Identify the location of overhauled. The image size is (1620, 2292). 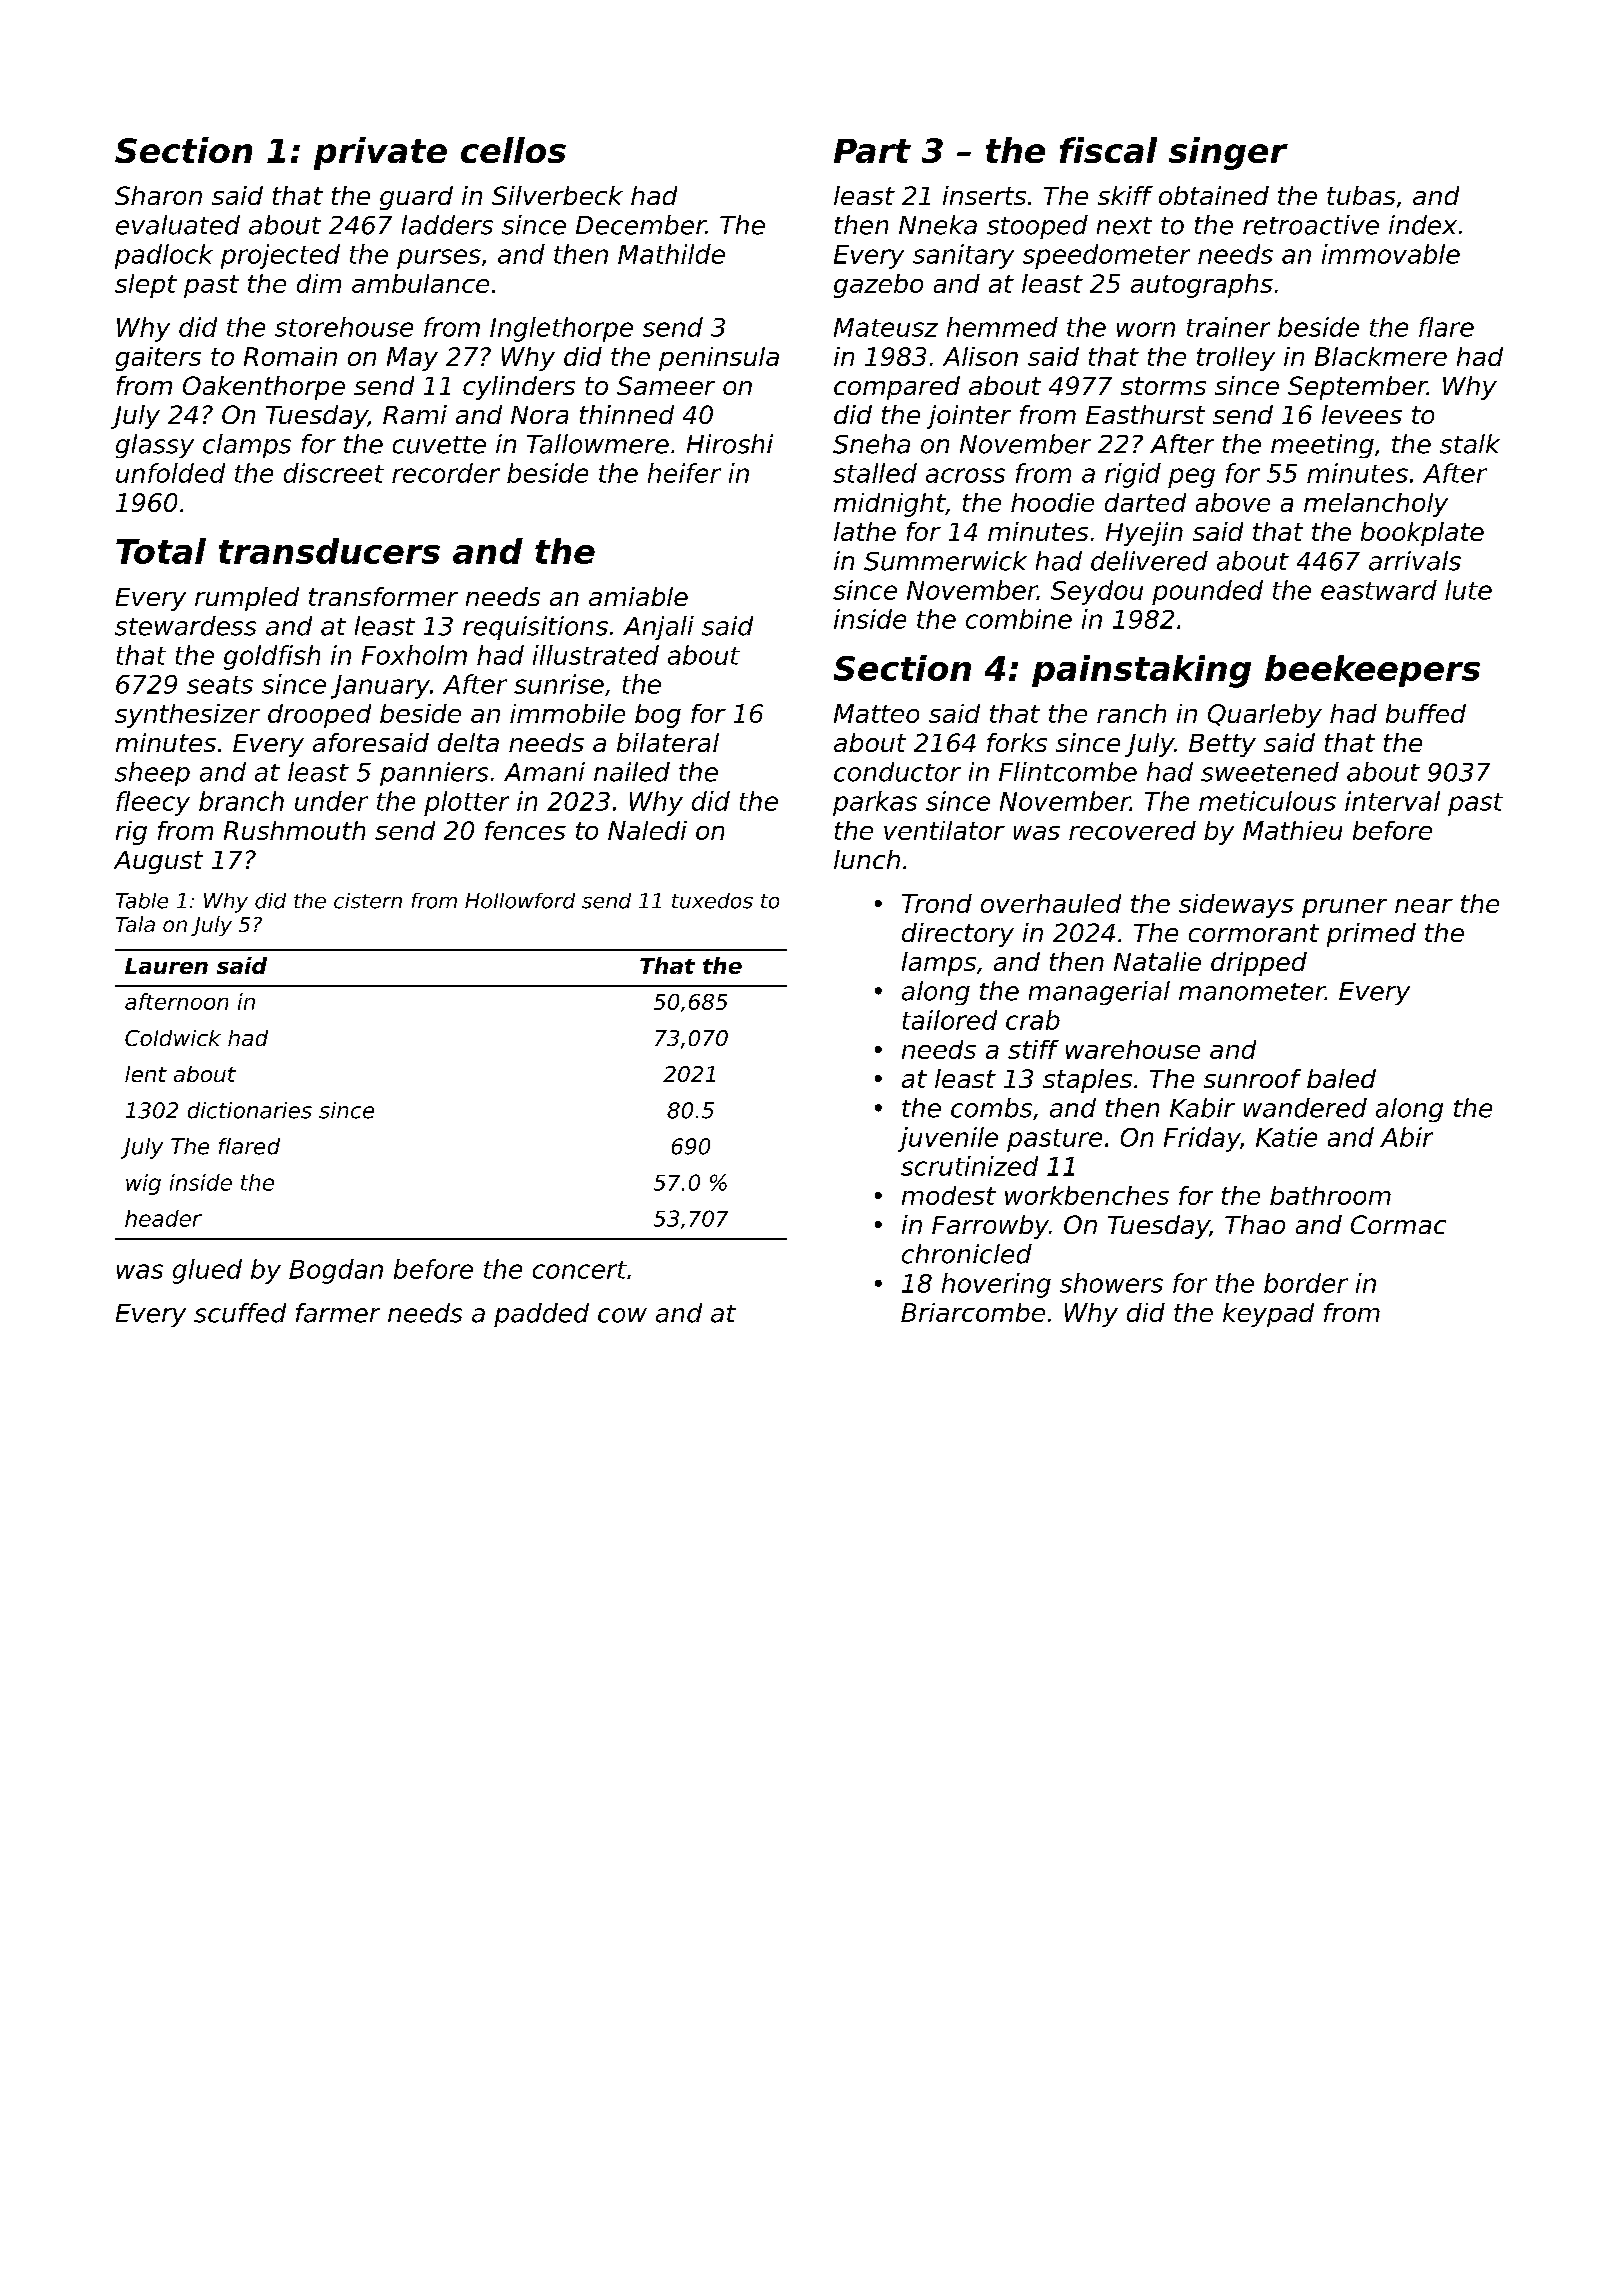
(1051, 903).
